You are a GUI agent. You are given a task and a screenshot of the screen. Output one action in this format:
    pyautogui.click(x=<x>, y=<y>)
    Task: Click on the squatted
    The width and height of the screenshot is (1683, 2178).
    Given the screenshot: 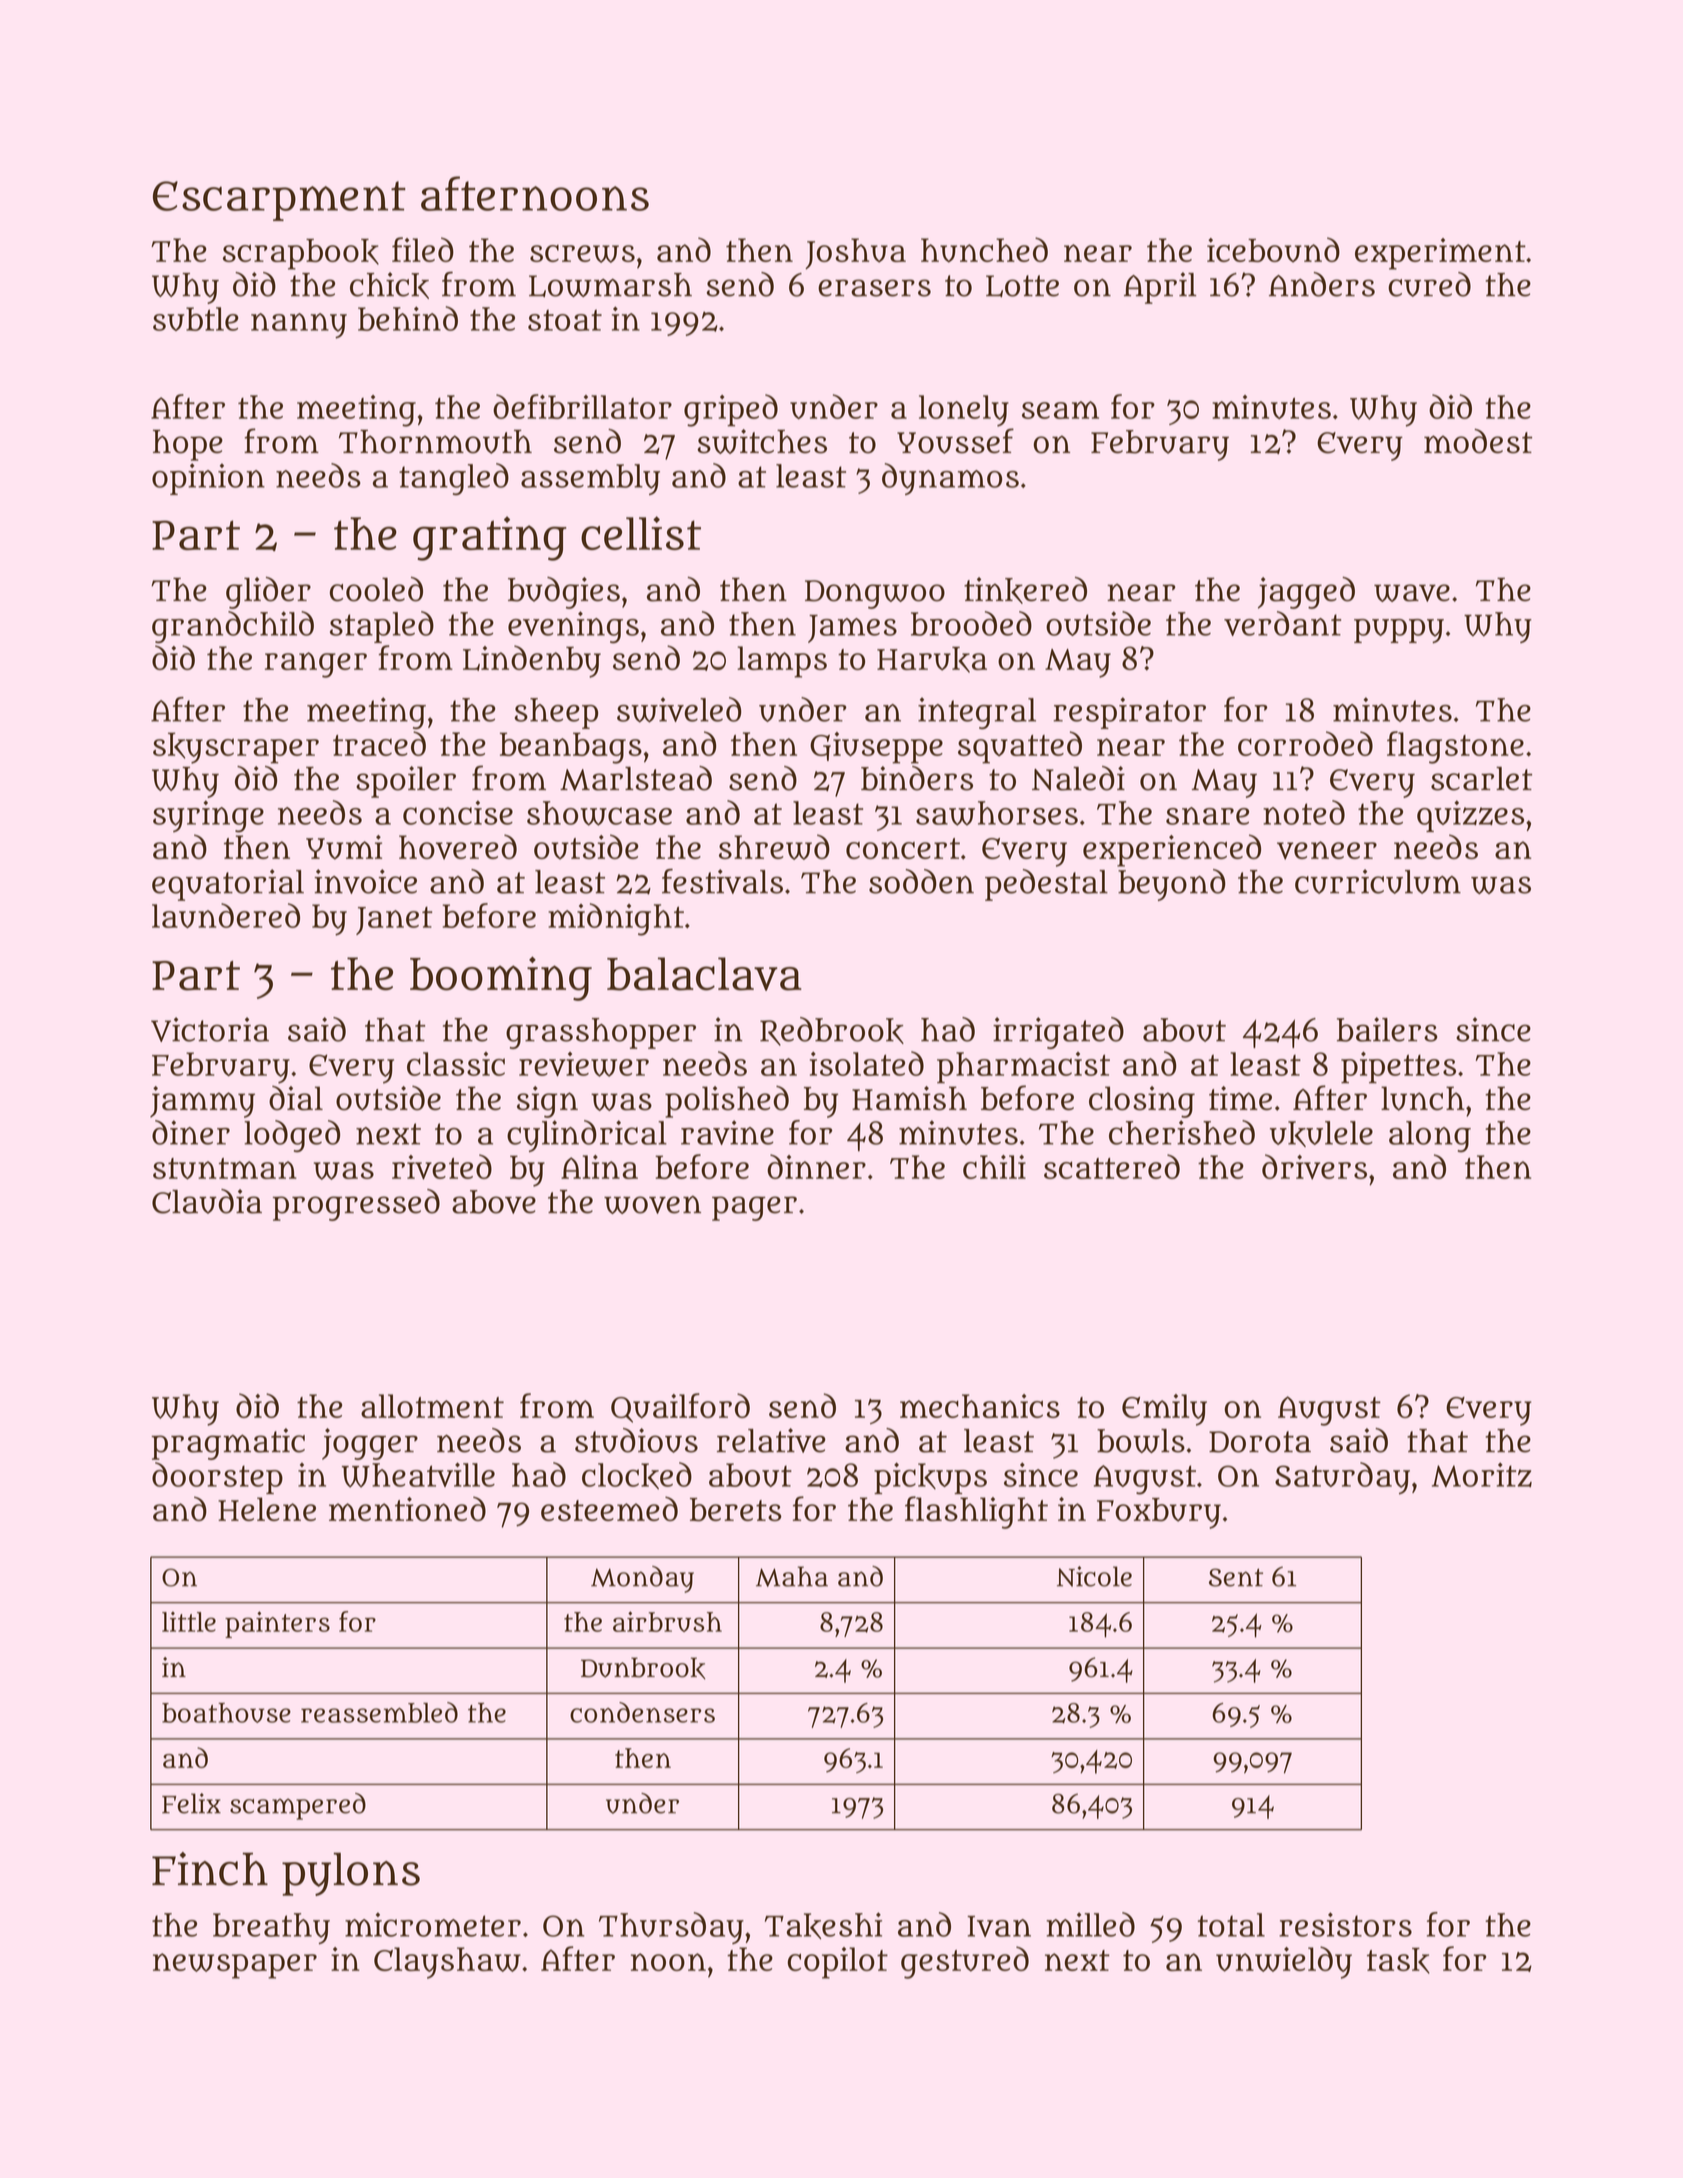 What is the action you would take?
    pyautogui.click(x=1020, y=747)
